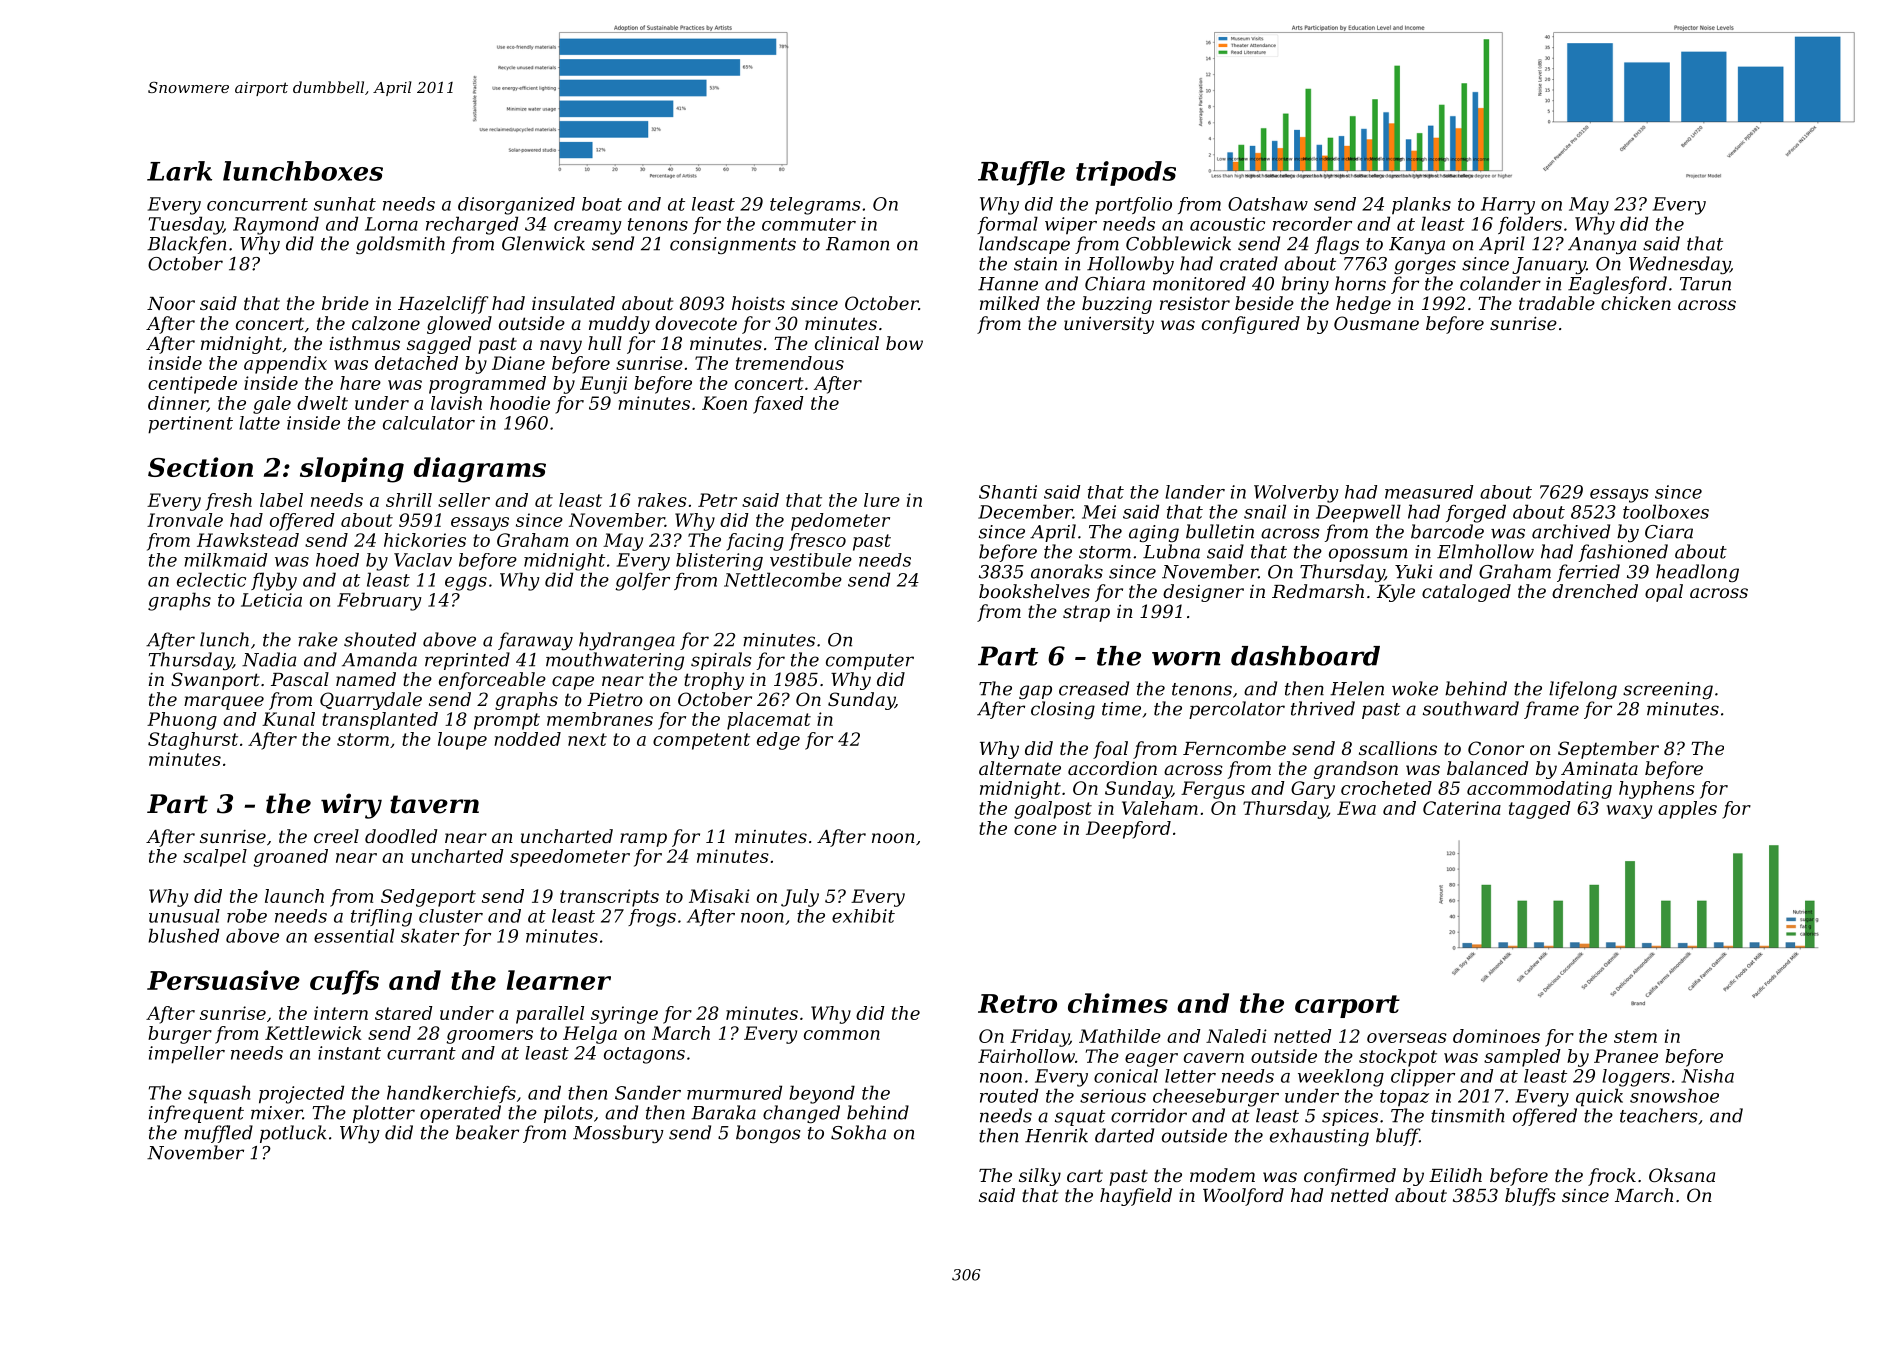 The height and width of the page is (1347, 1904). What do you see at coordinates (1099, 512) in the page?
I see `Mei` at bounding box center [1099, 512].
